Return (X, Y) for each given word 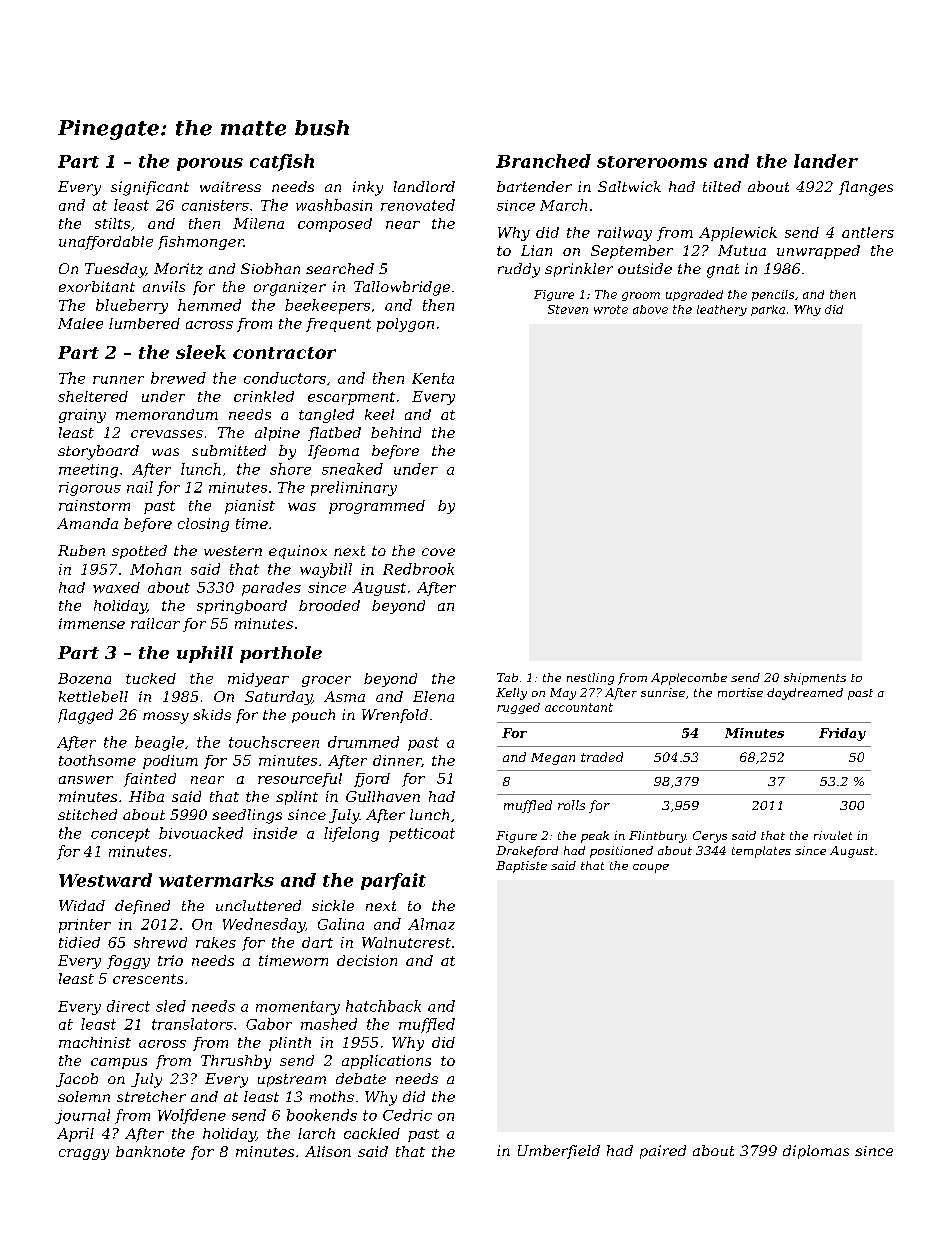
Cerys (710, 837)
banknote (150, 1151)
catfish (282, 162)
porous (210, 164)
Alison (328, 1151)
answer (86, 780)
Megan (553, 759)
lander (826, 161)
